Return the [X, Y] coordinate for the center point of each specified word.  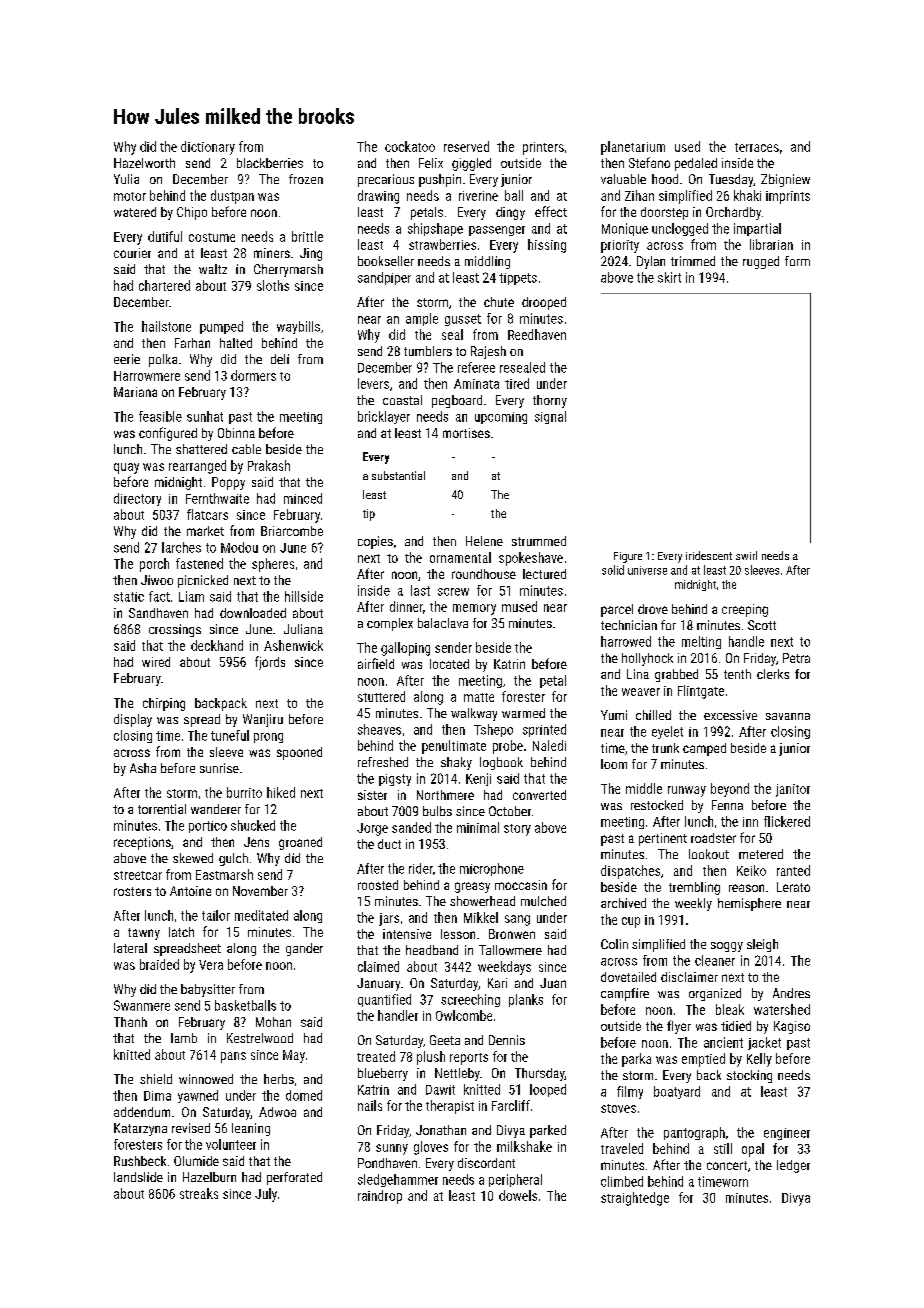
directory [137, 499]
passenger [497, 231]
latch [181, 932]
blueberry [383, 1074]
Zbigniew [785, 180]
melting [701, 642]
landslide [138, 1177]
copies [375, 542]
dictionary [208, 148]
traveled [622, 1148]
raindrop [380, 1197]
